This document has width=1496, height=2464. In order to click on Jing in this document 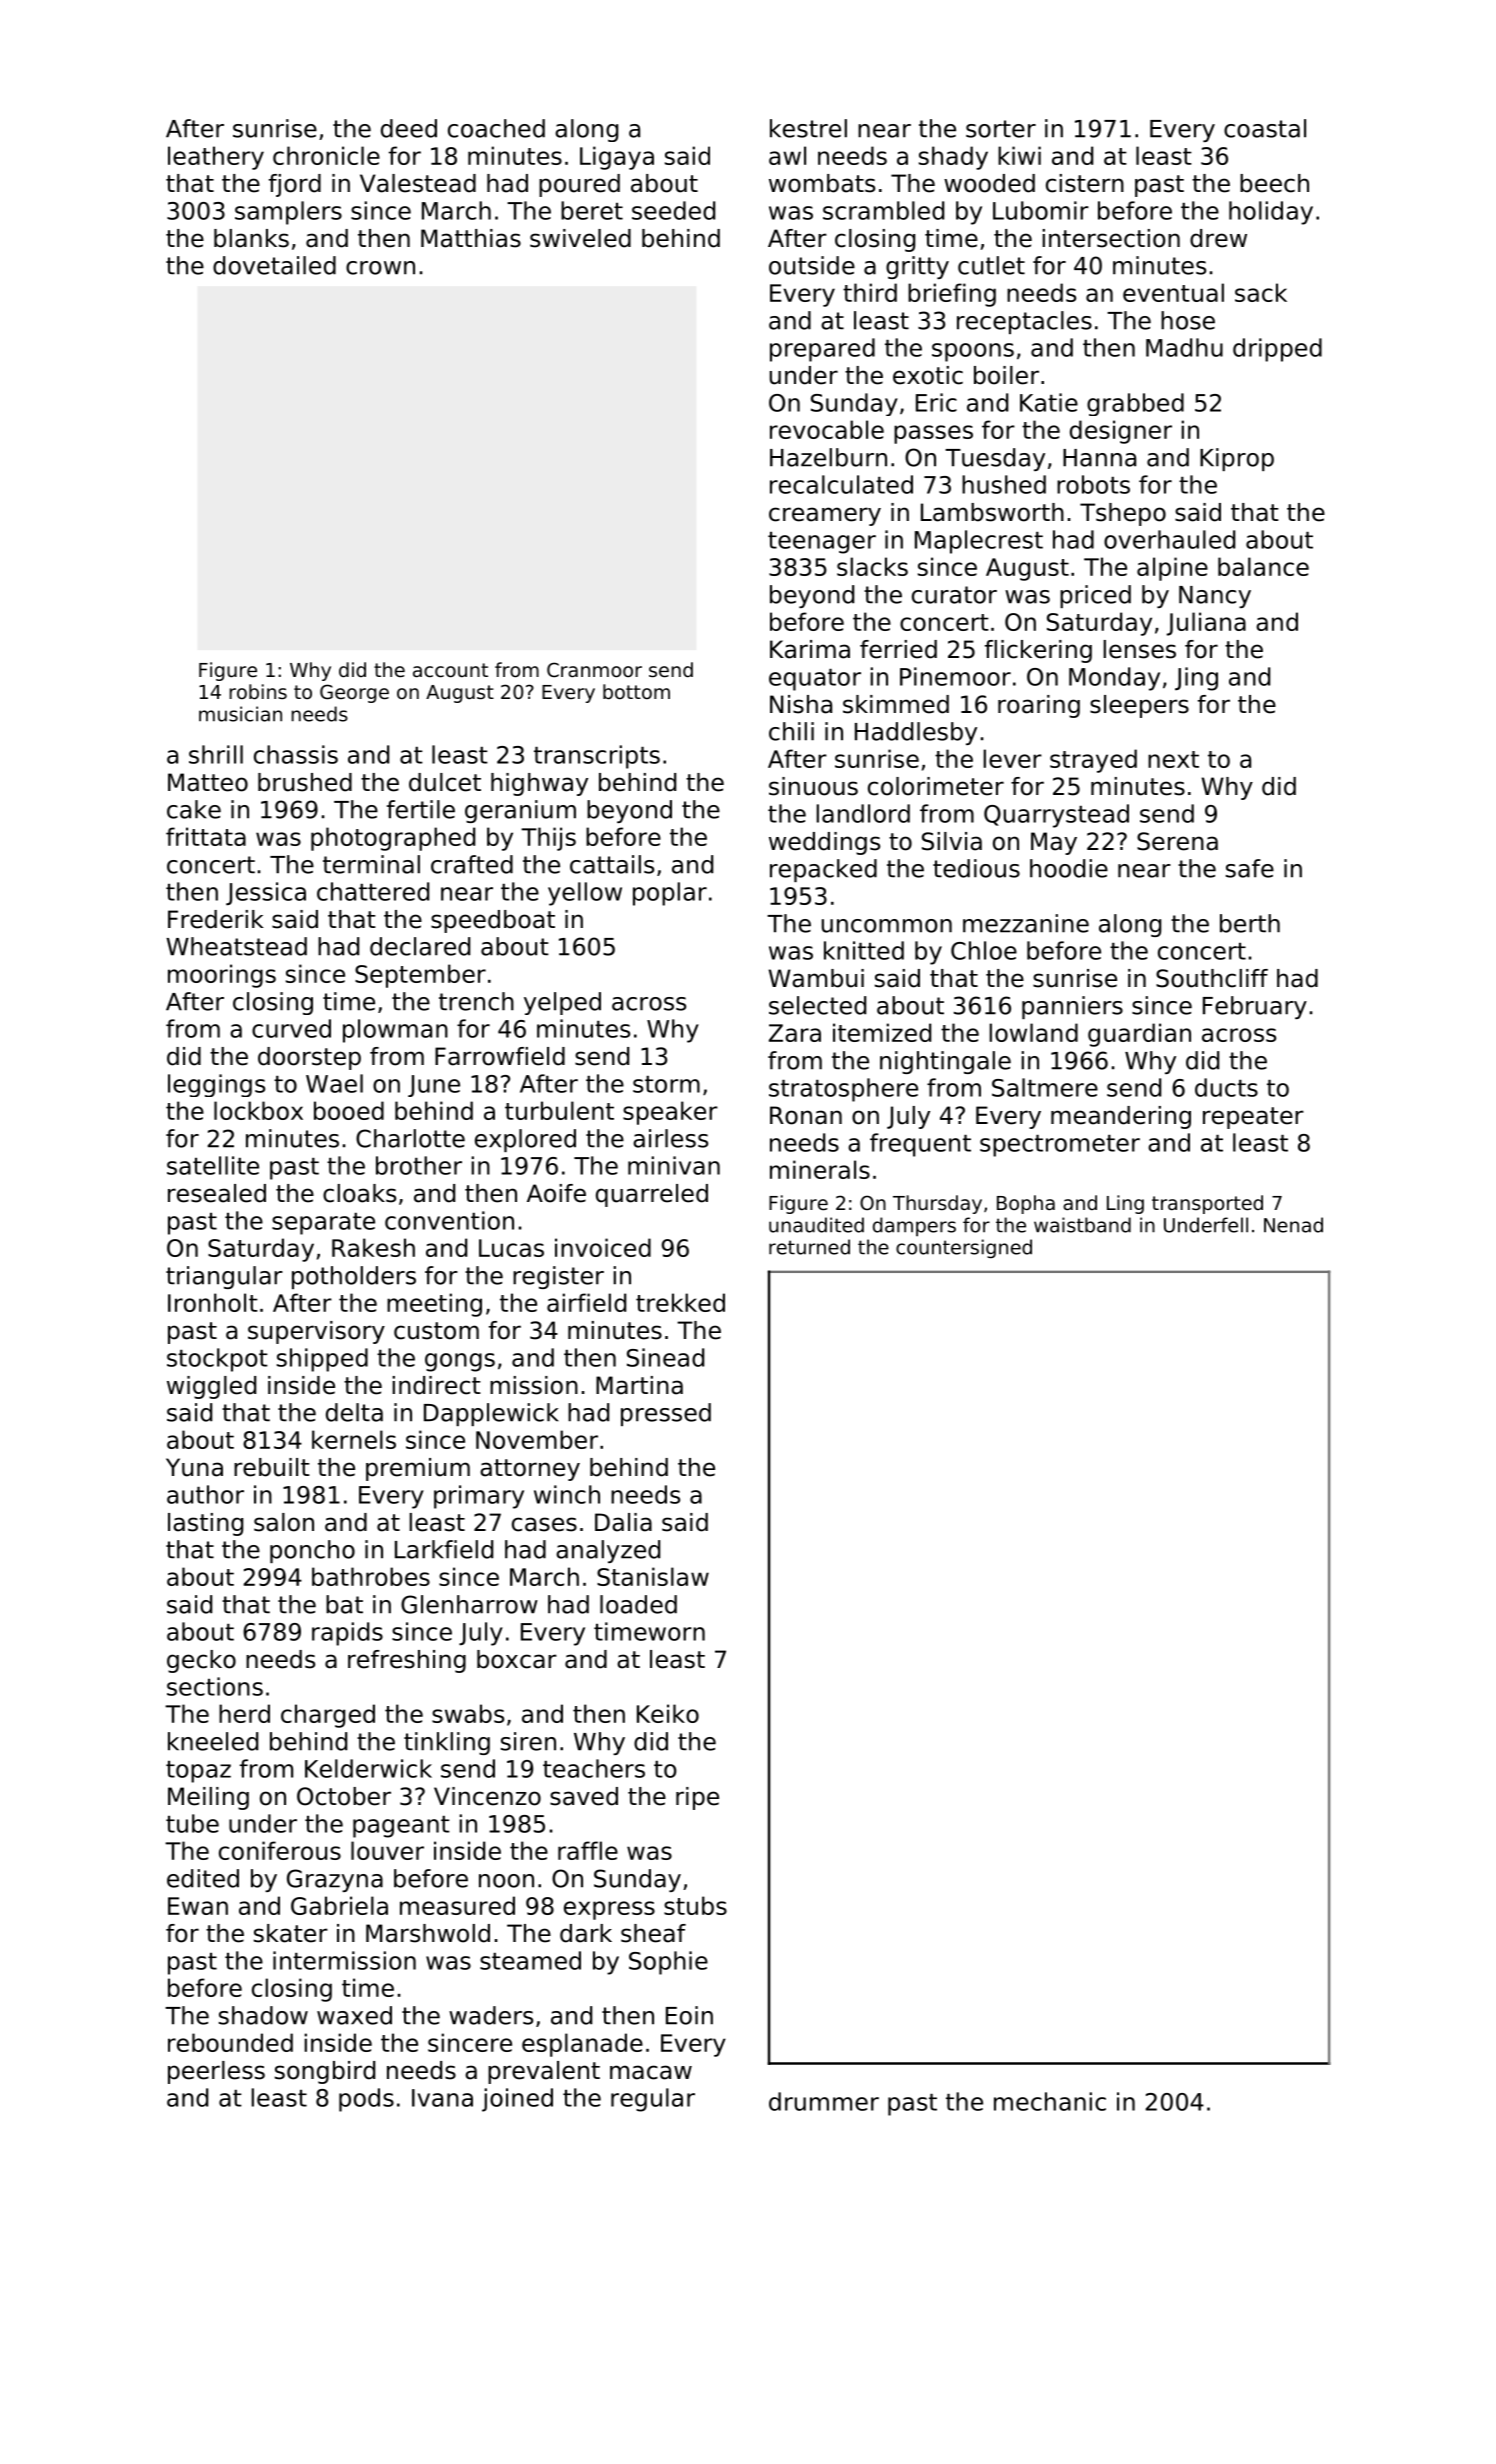, I will do `click(1196, 679)`.
